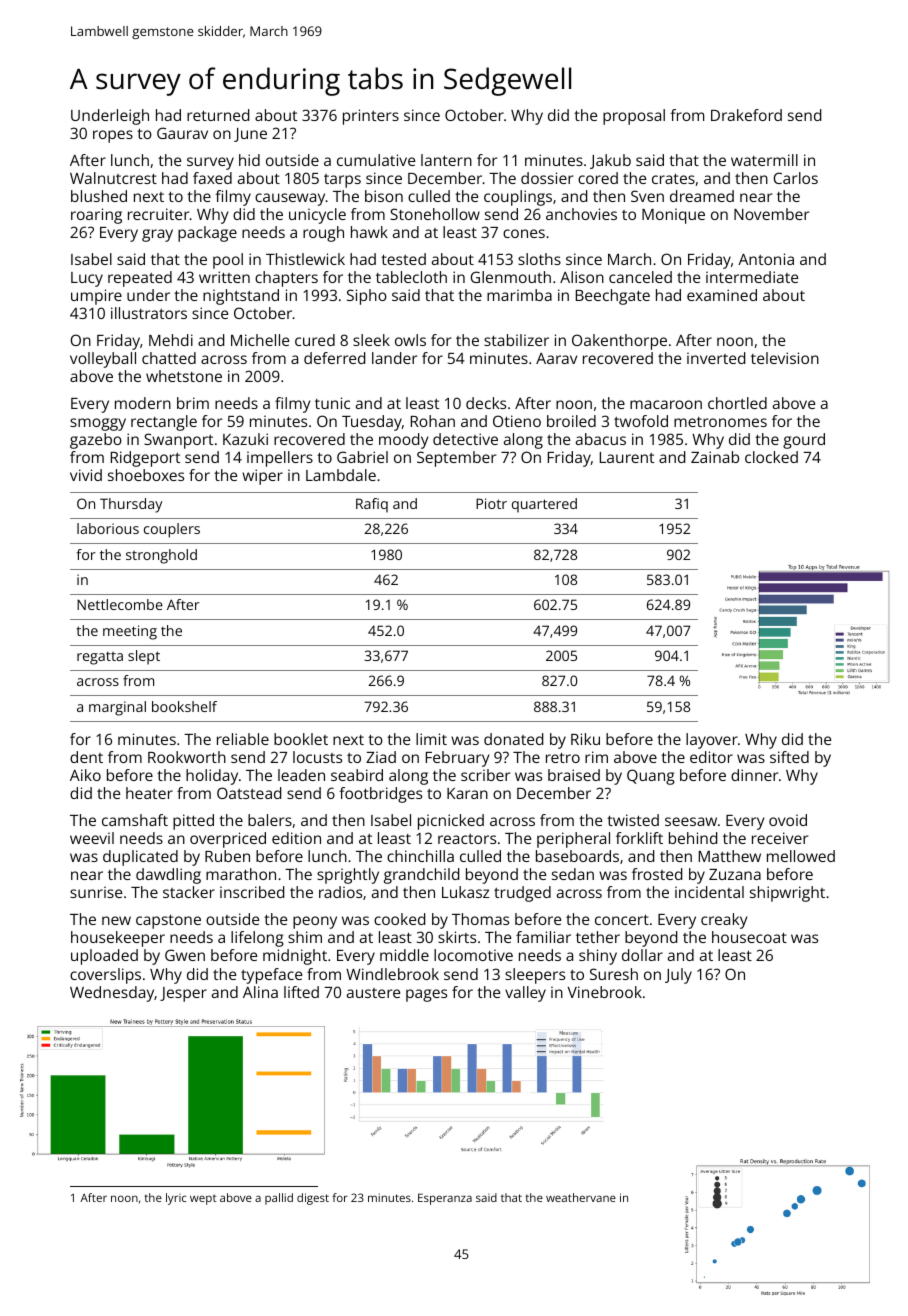 The image size is (908, 1316). I want to click on clocked, so click(771, 457).
